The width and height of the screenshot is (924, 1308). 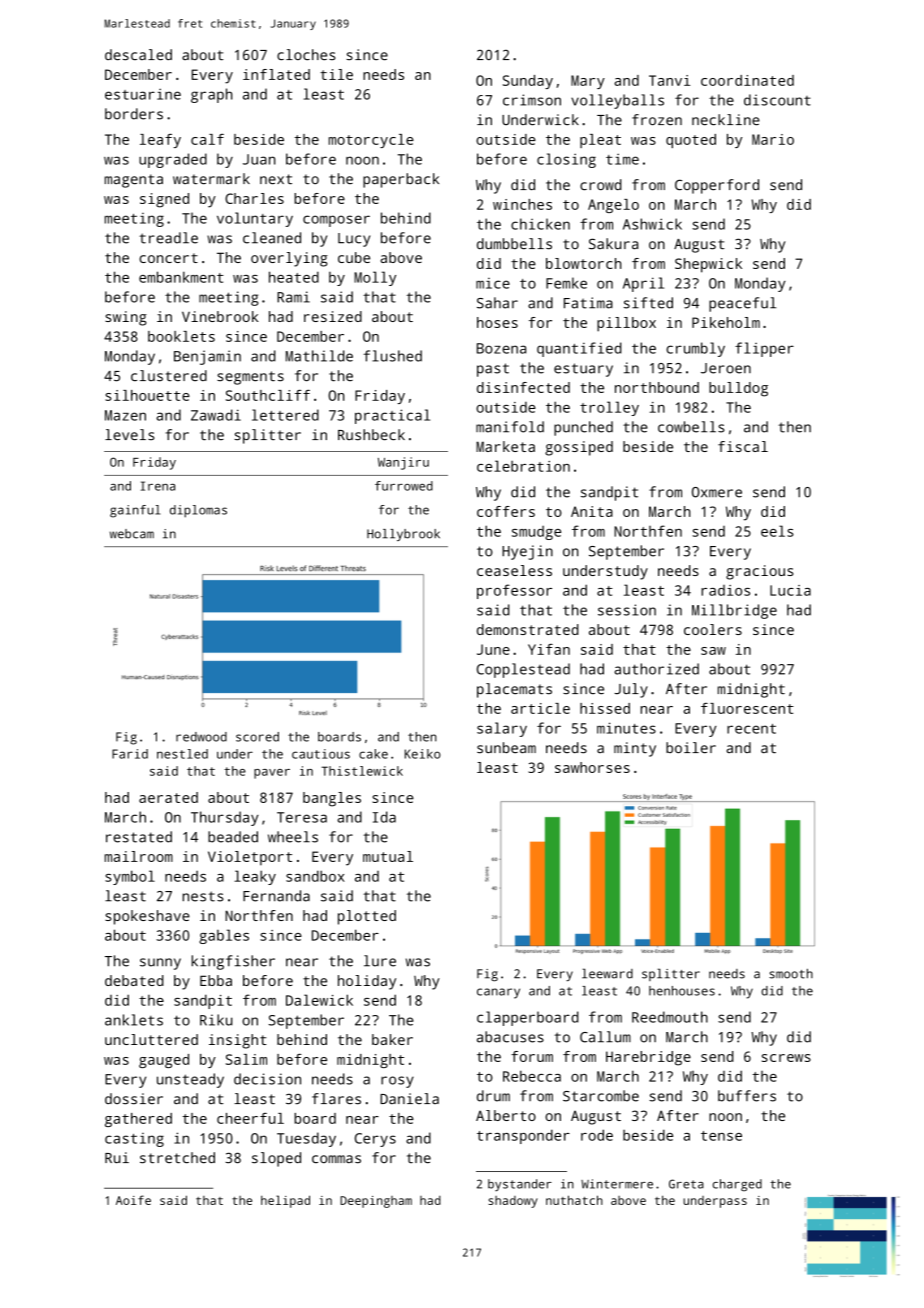 I want to click on fluorescent, so click(x=747, y=708).
